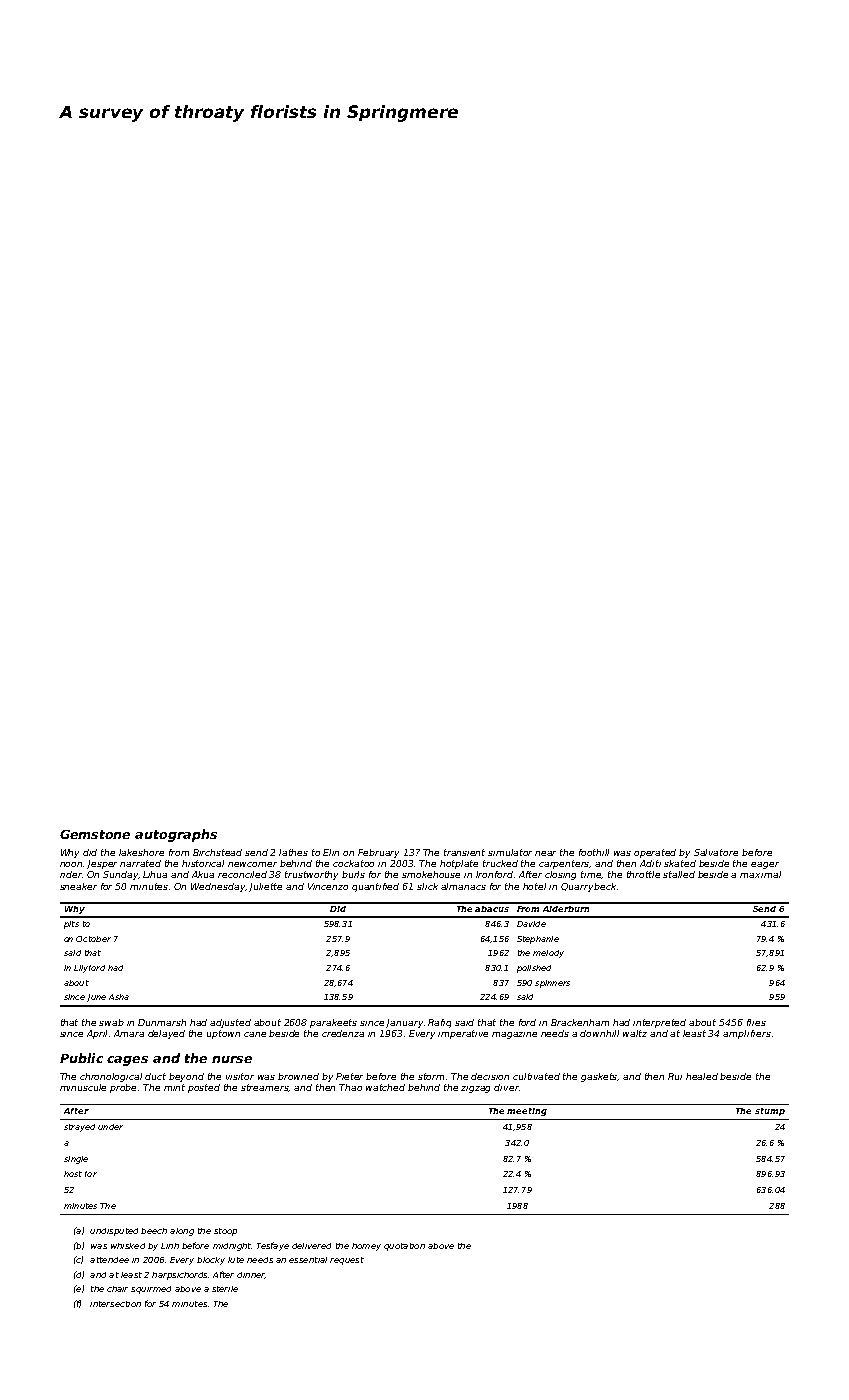 This screenshot has width=849, height=1400. I want to click on harpsichords, so click(179, 1276).
